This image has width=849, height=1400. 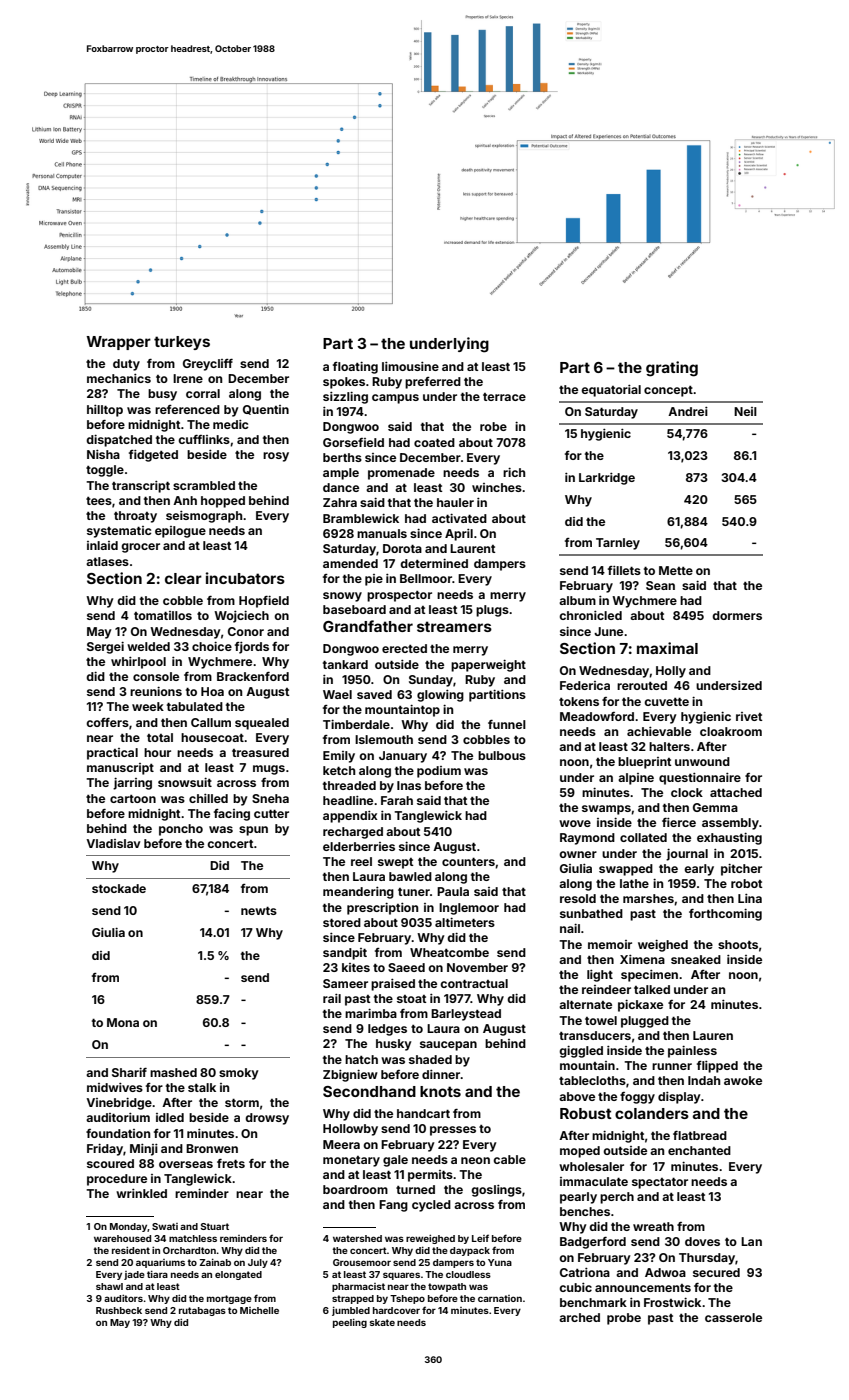 What do you see at coordinates (119, 1310) in the image?
I see `Rushbeck` at bounding box center [119, 1310].
